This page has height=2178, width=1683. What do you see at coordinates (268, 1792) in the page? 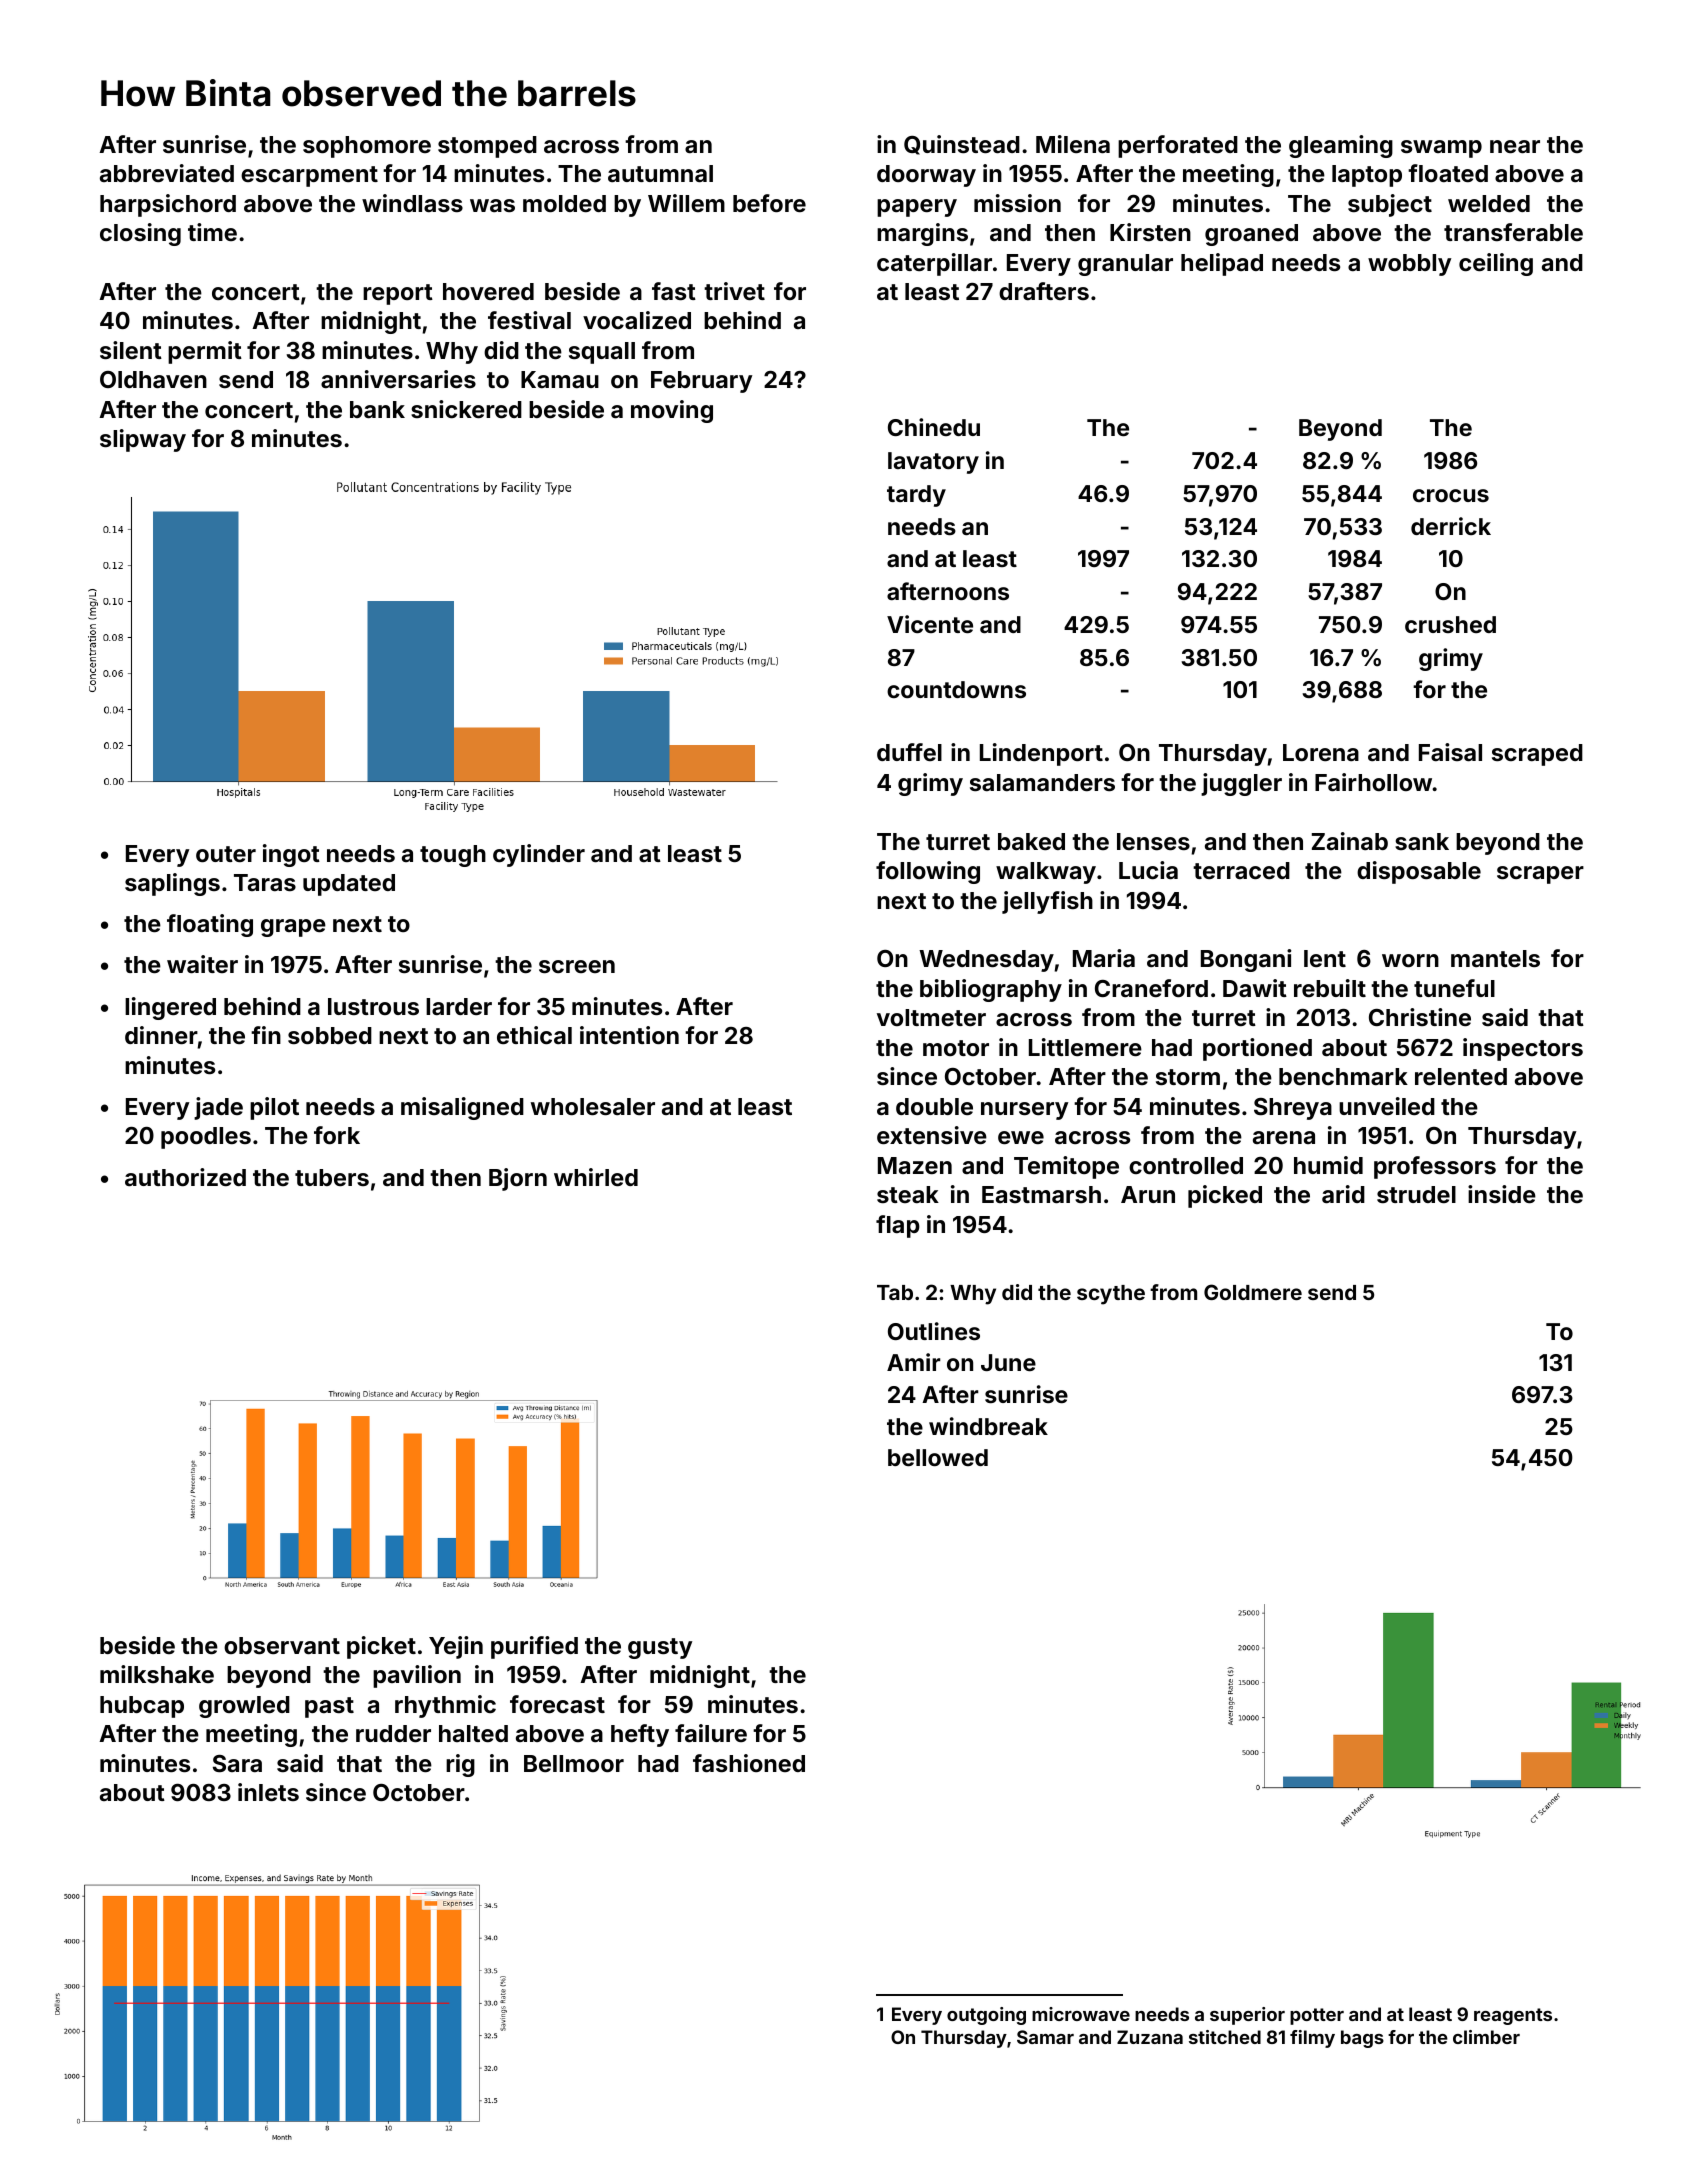
I see `inlets` at bounding box center [268, 1792].
